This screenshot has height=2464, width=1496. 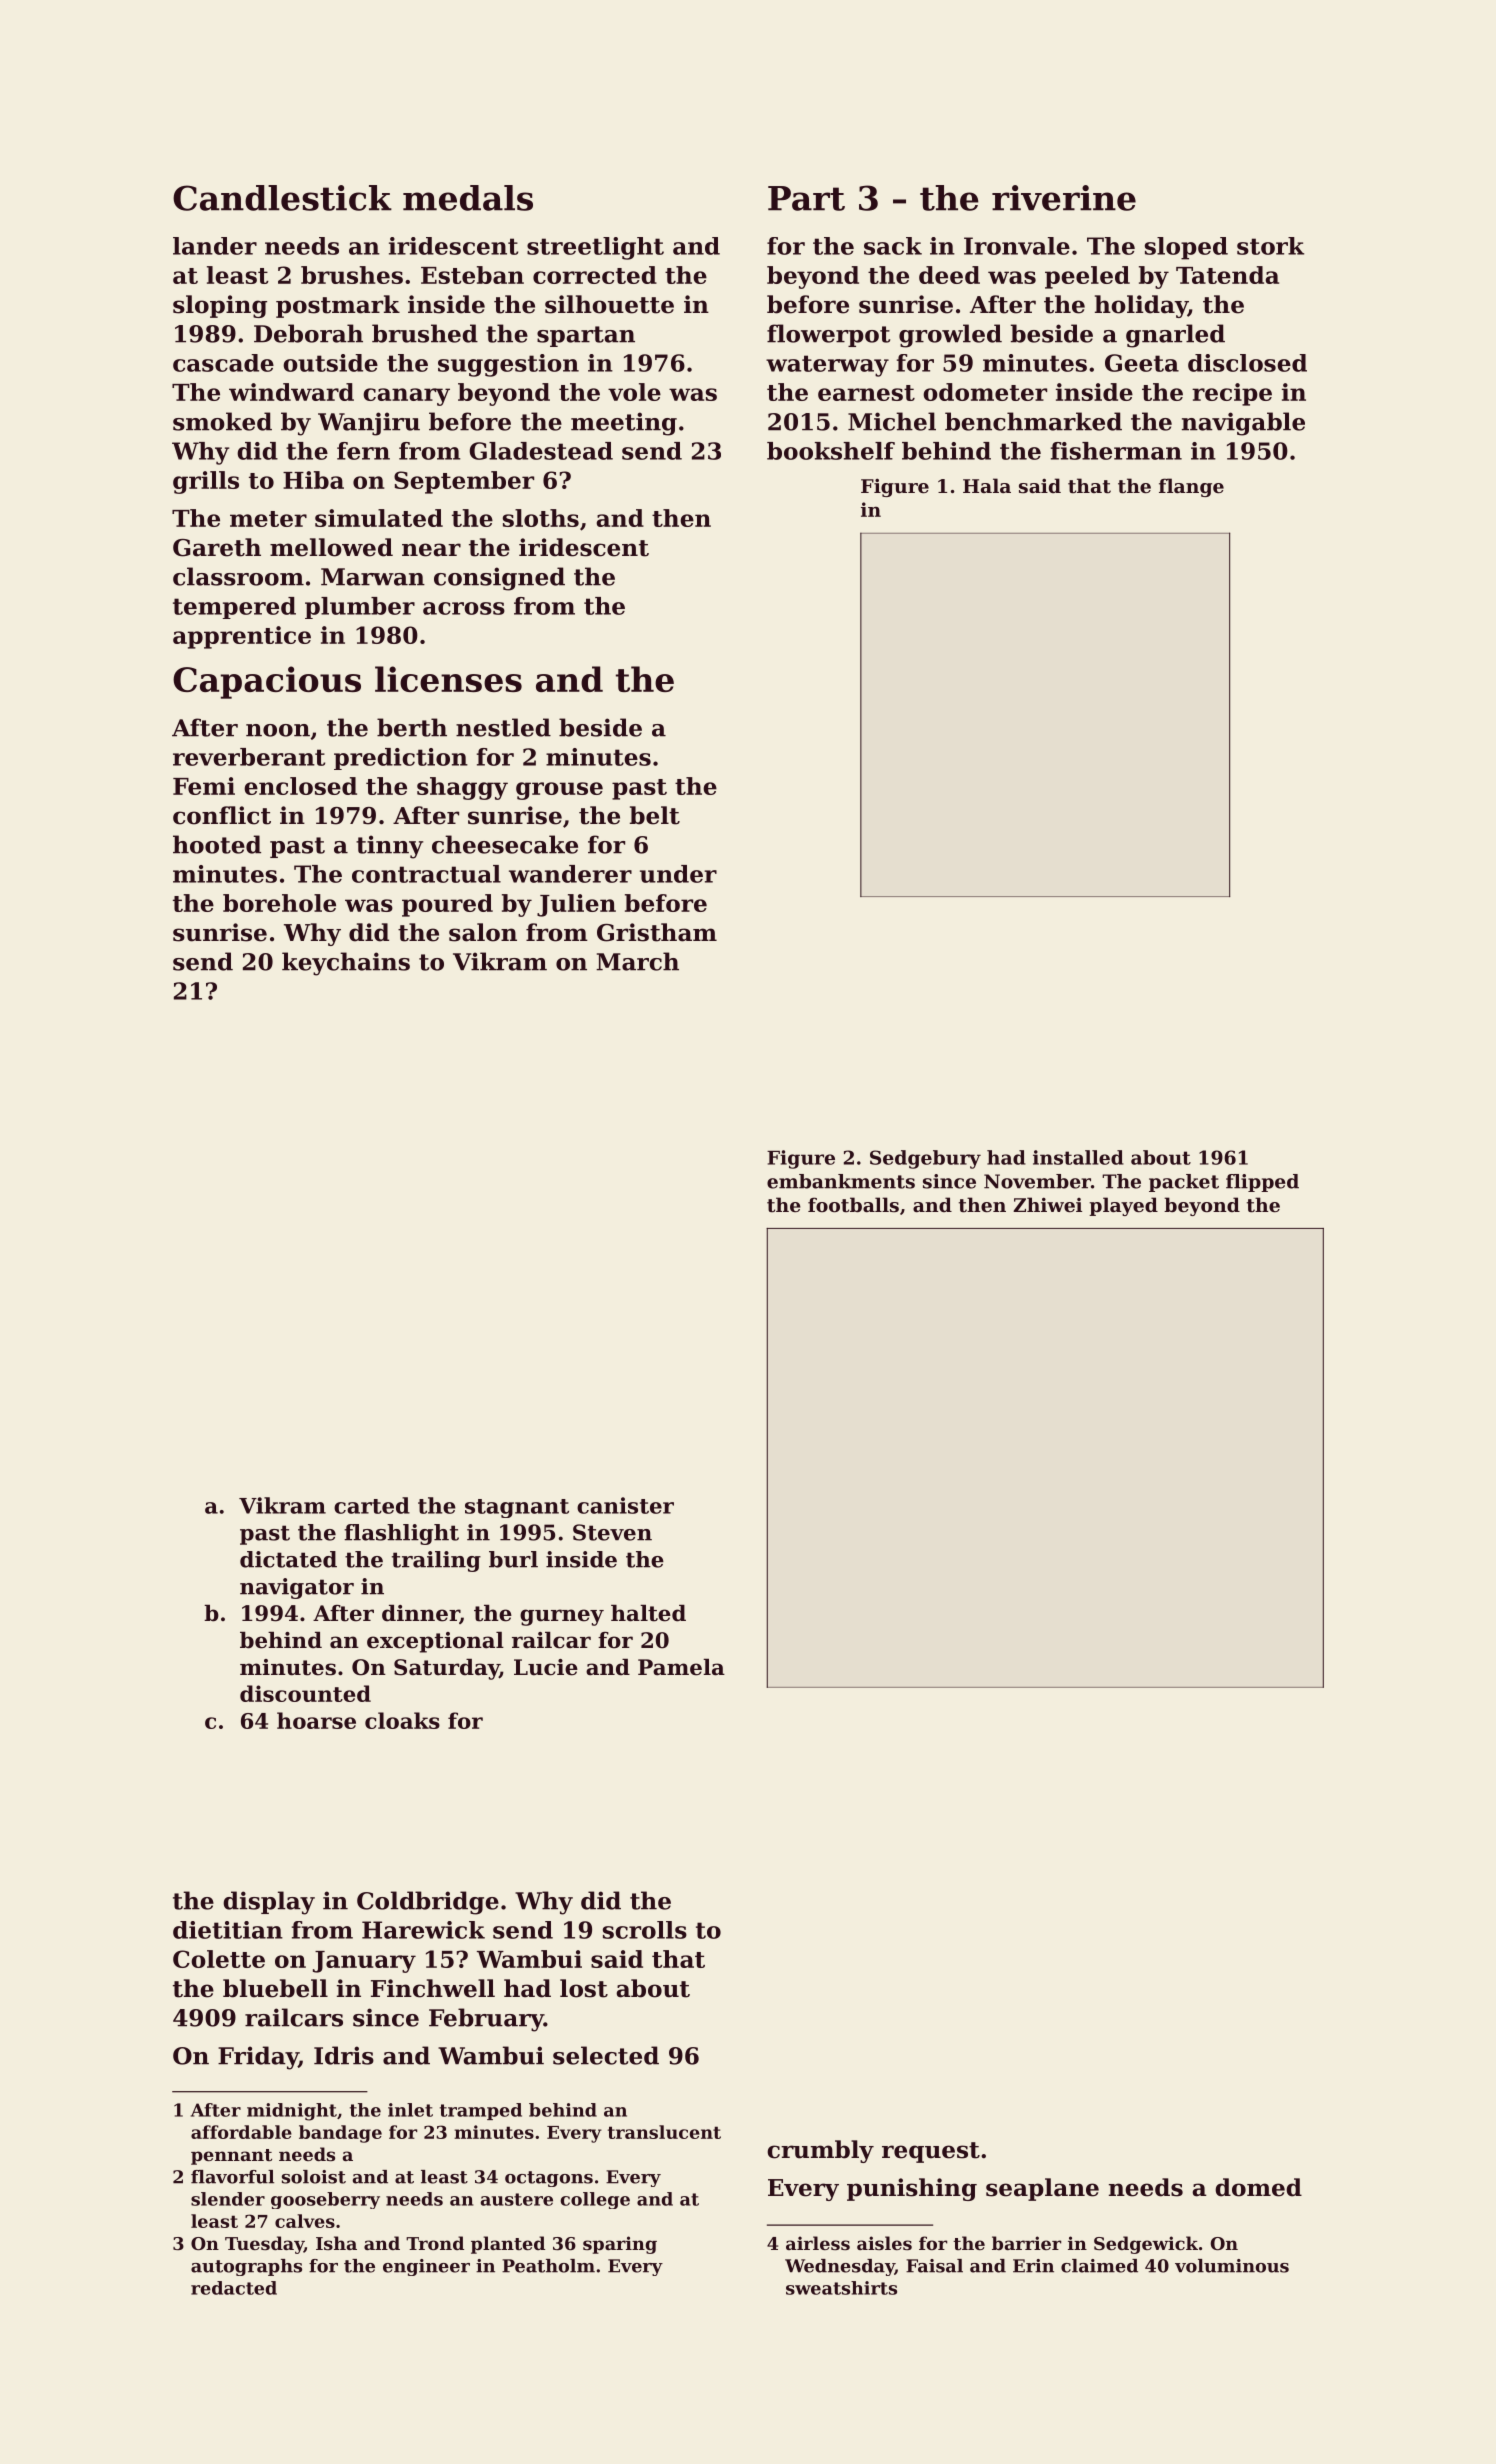 What do you see at coordinates (1078, 1157) in the screenshot?
I see `installed` at bounding box center [1078, 1157].
